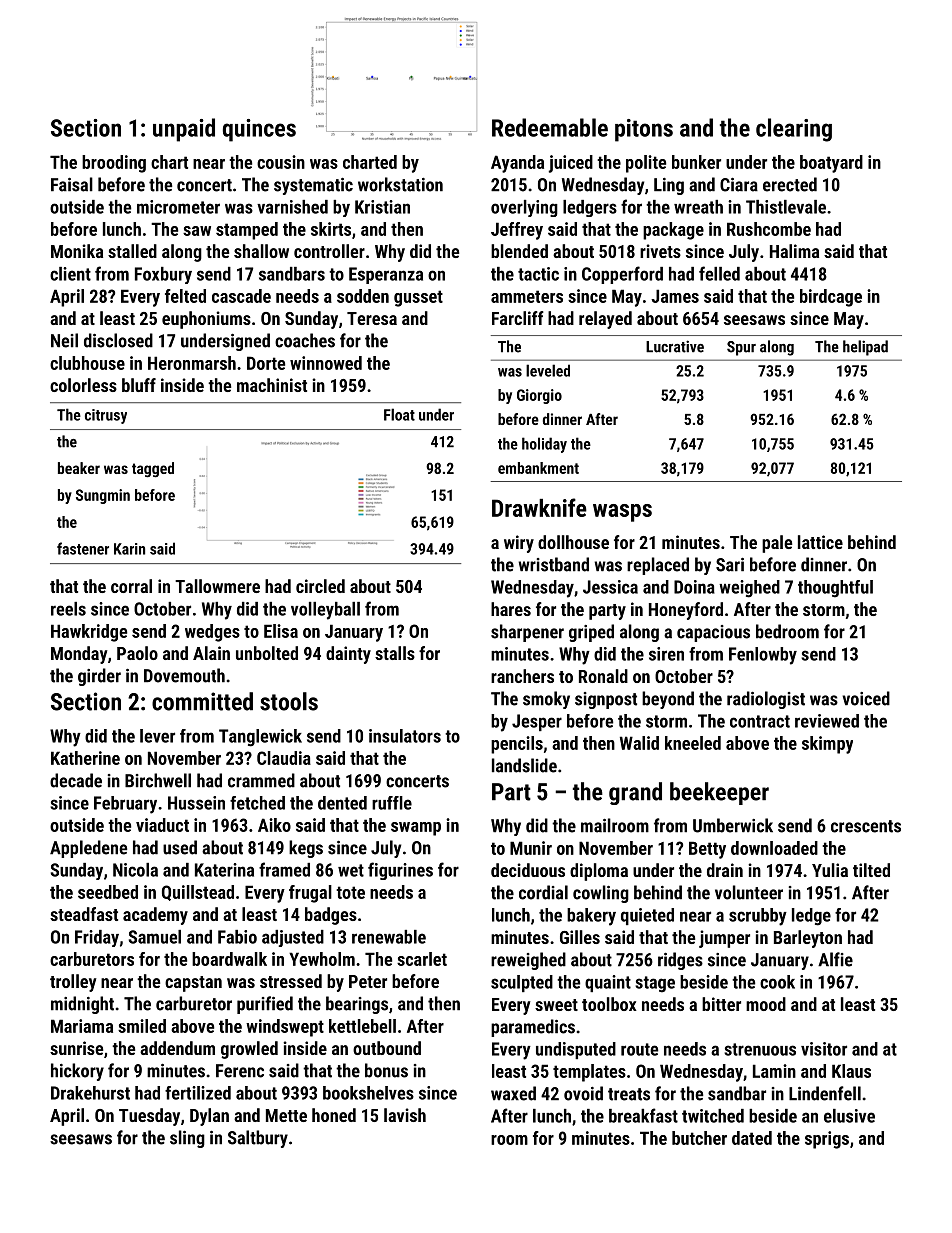 This screenshot has width=952, height=1233. Describe the element at coordinates (400, 871) in the screenshot. I see `figurines` at that location.
